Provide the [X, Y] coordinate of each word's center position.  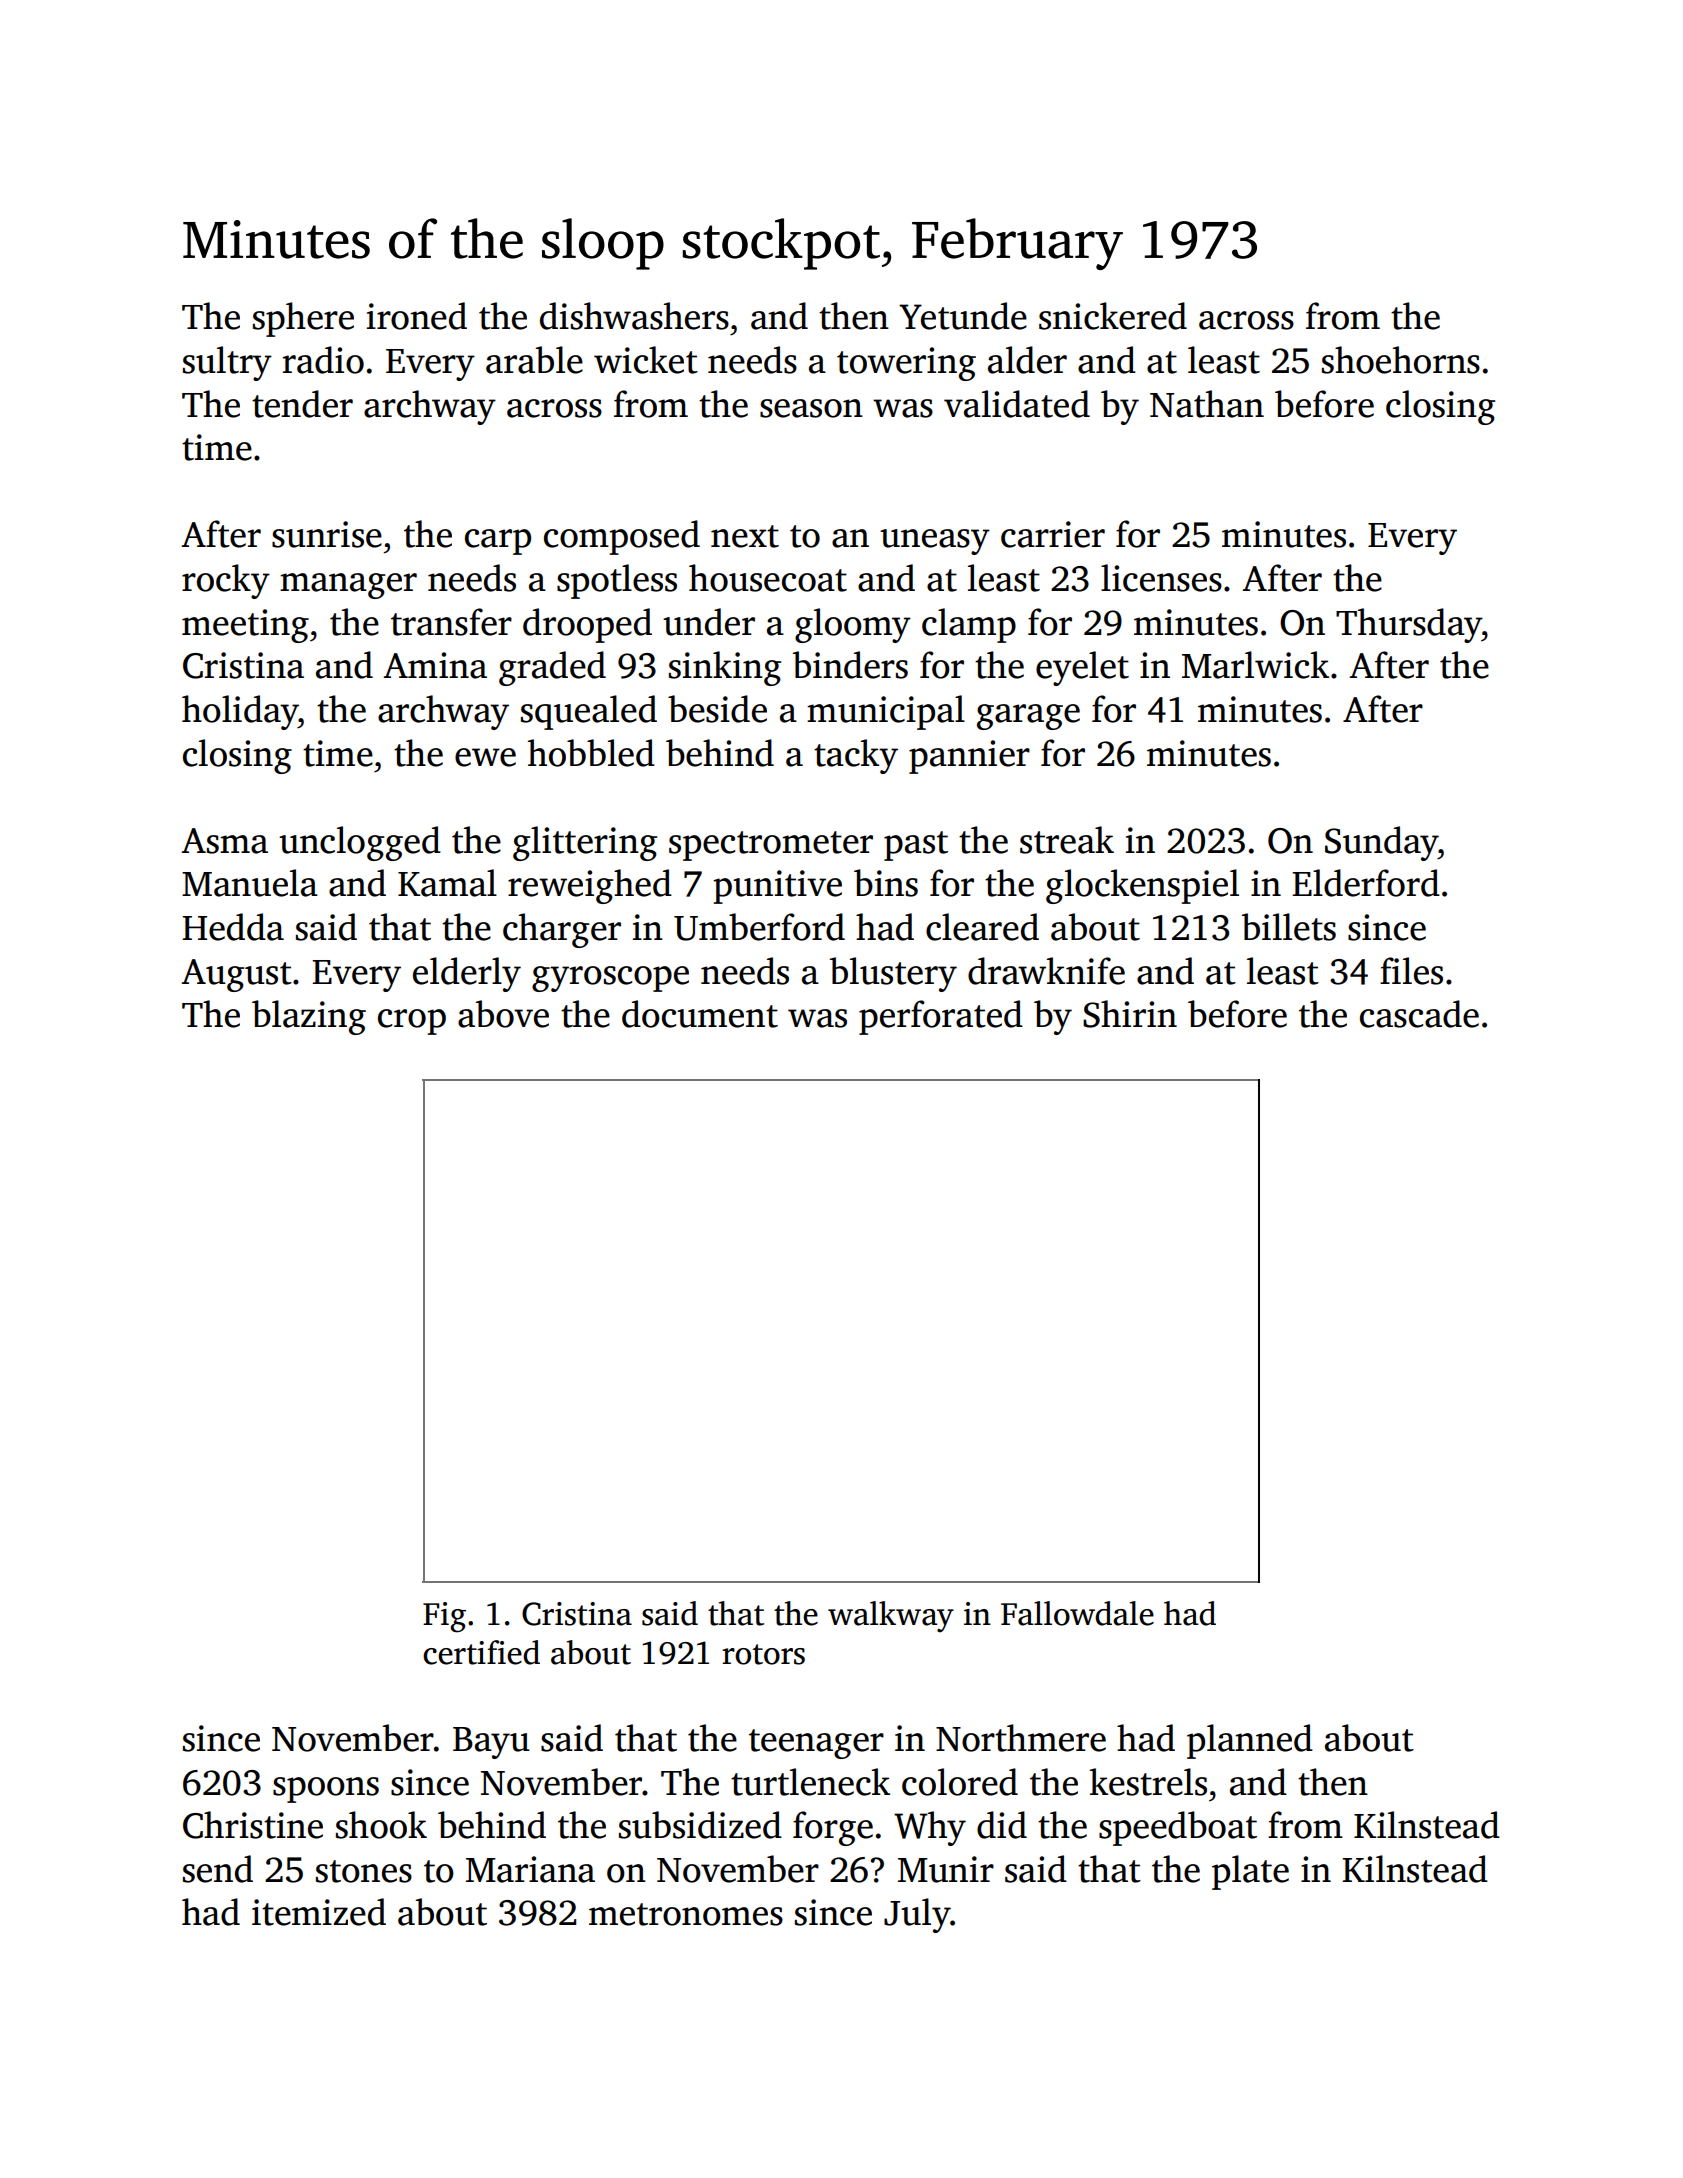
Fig [444, 1617]
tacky [856, 756]
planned [1250, 1741]
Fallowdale [1077, 1613]
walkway [891, 1617]
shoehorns [1401, 360]
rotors [763, 1654]
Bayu [491, 1743]
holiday [240, 712]
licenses [1161, 578]
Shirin [1130, 1014]
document [700, 1014]
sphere [303, 319]
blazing [309, 1017]
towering [906, 364]
